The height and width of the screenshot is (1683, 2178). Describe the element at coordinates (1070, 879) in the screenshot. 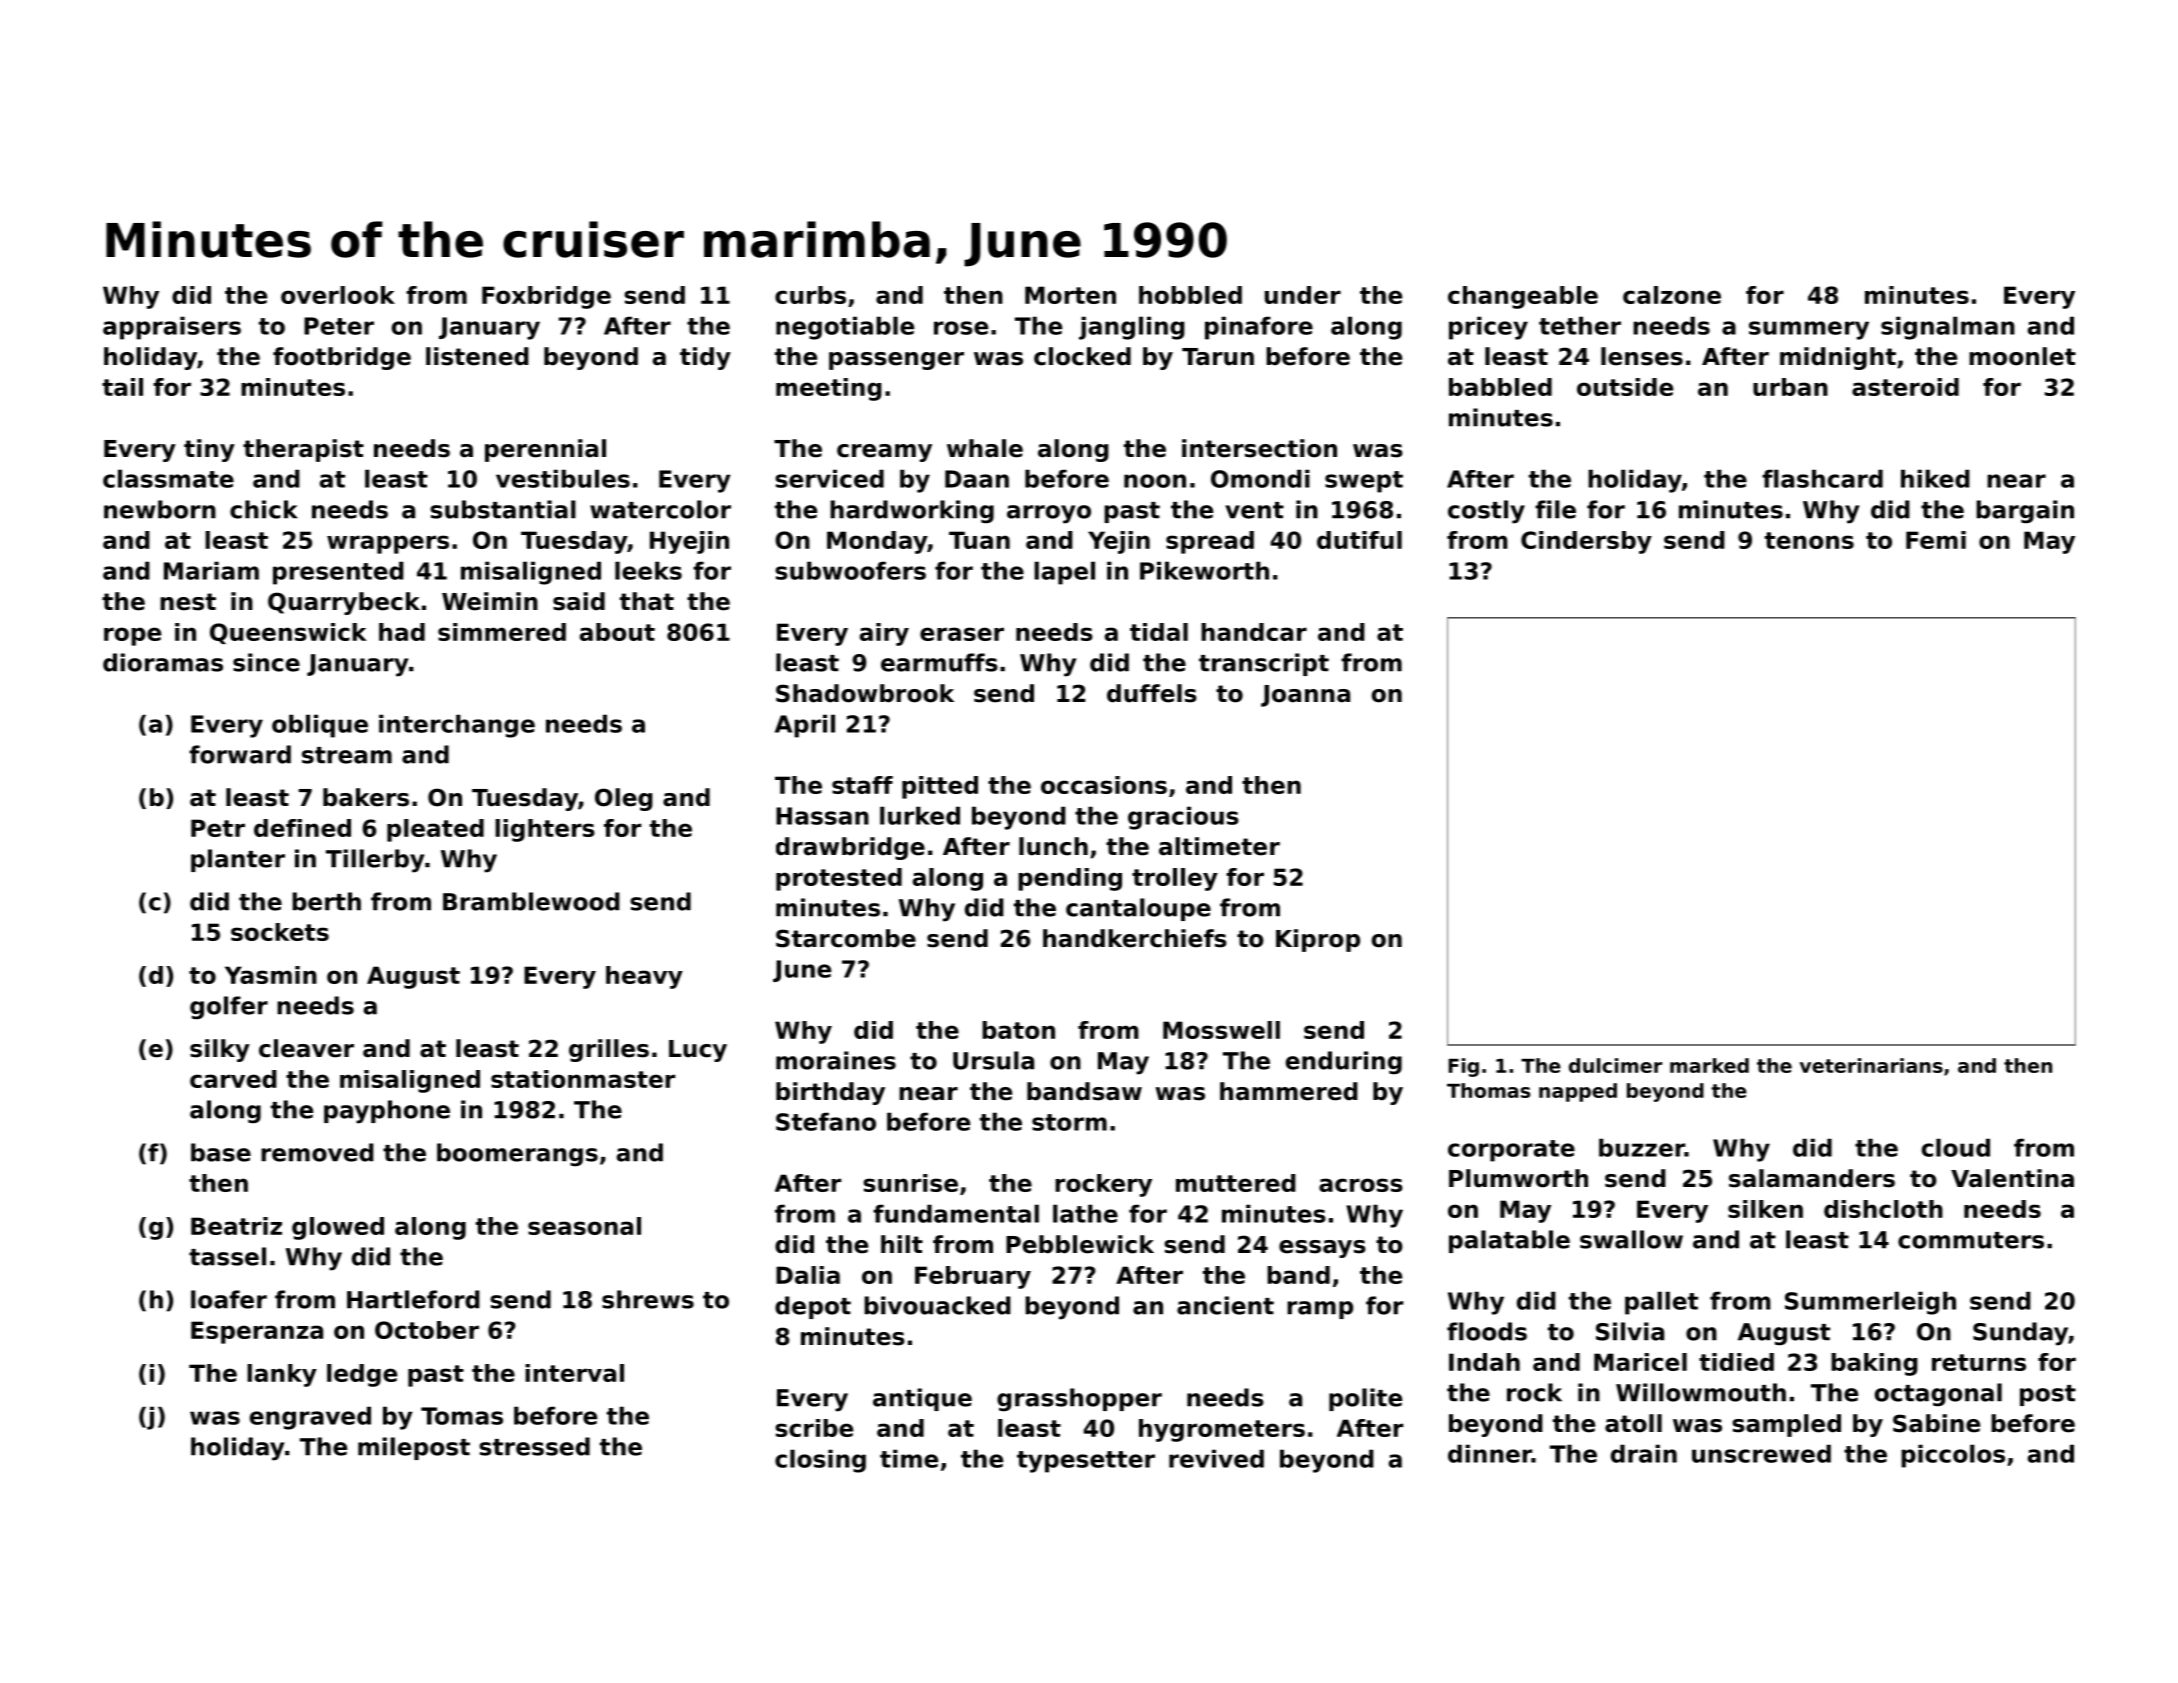

I see `pending` at that location.
